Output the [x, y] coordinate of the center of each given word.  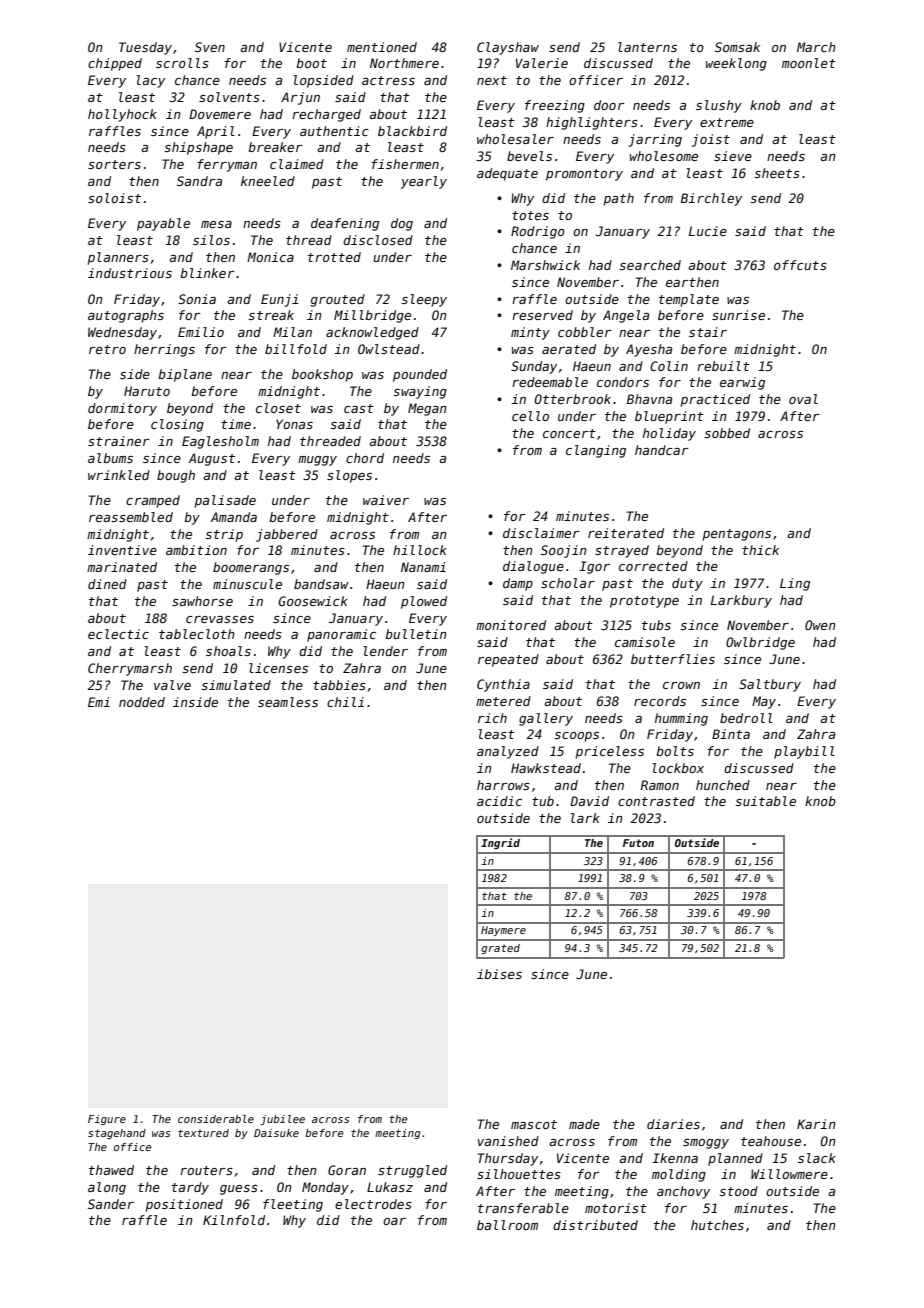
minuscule [247, 584]
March [816, 47]
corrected [653, 566]
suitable [765, 801]
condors [623, 382]
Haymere [503, 931]
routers [206, 1170]
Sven [210, 47]
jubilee [283, 1120]
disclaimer [541, 533]
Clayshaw [508, 48]
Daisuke [276, 1133]
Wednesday [122, 333]
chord [365, 458]
